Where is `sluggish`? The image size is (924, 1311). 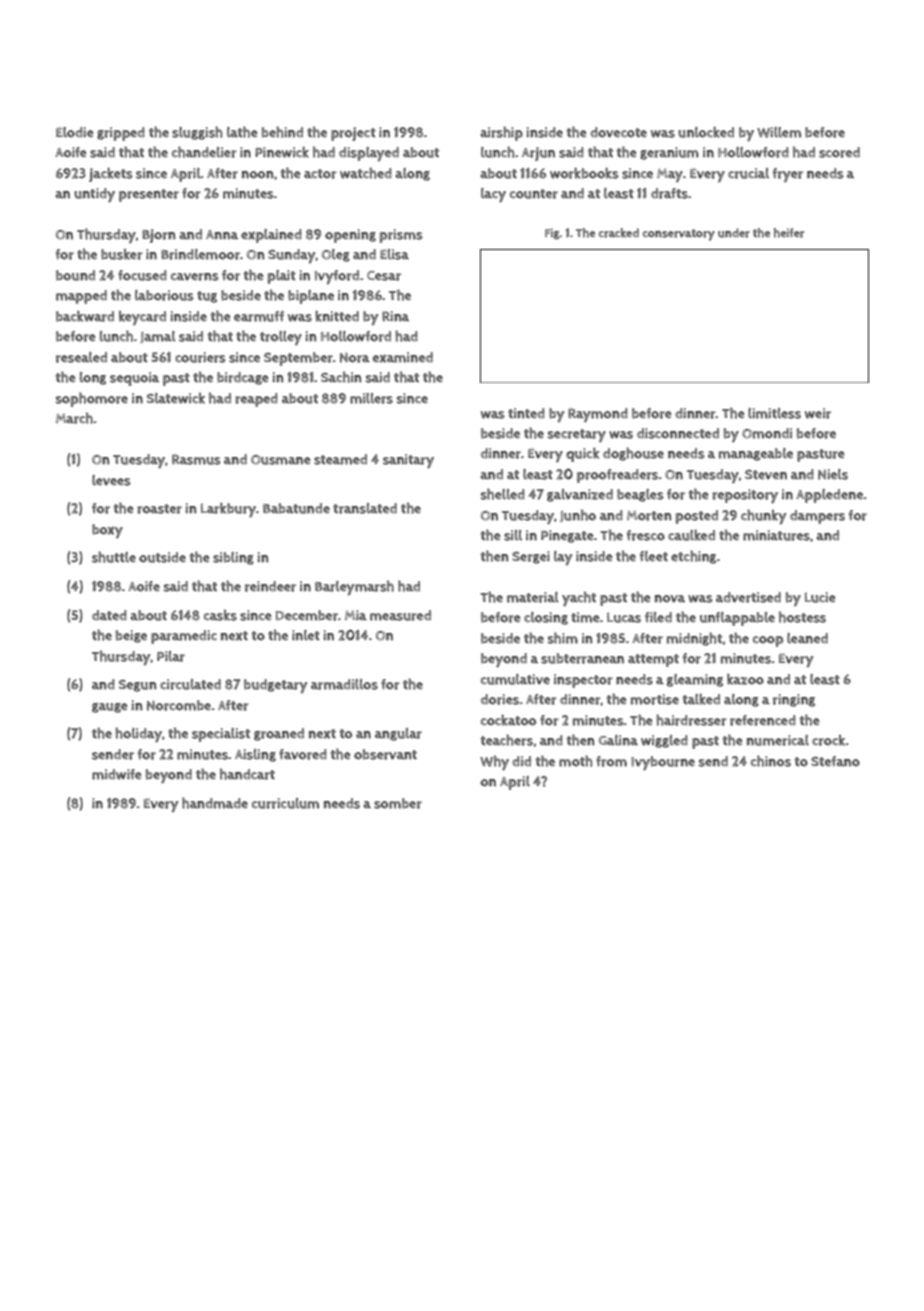
sluggish is located at coordinates (197, 133).
